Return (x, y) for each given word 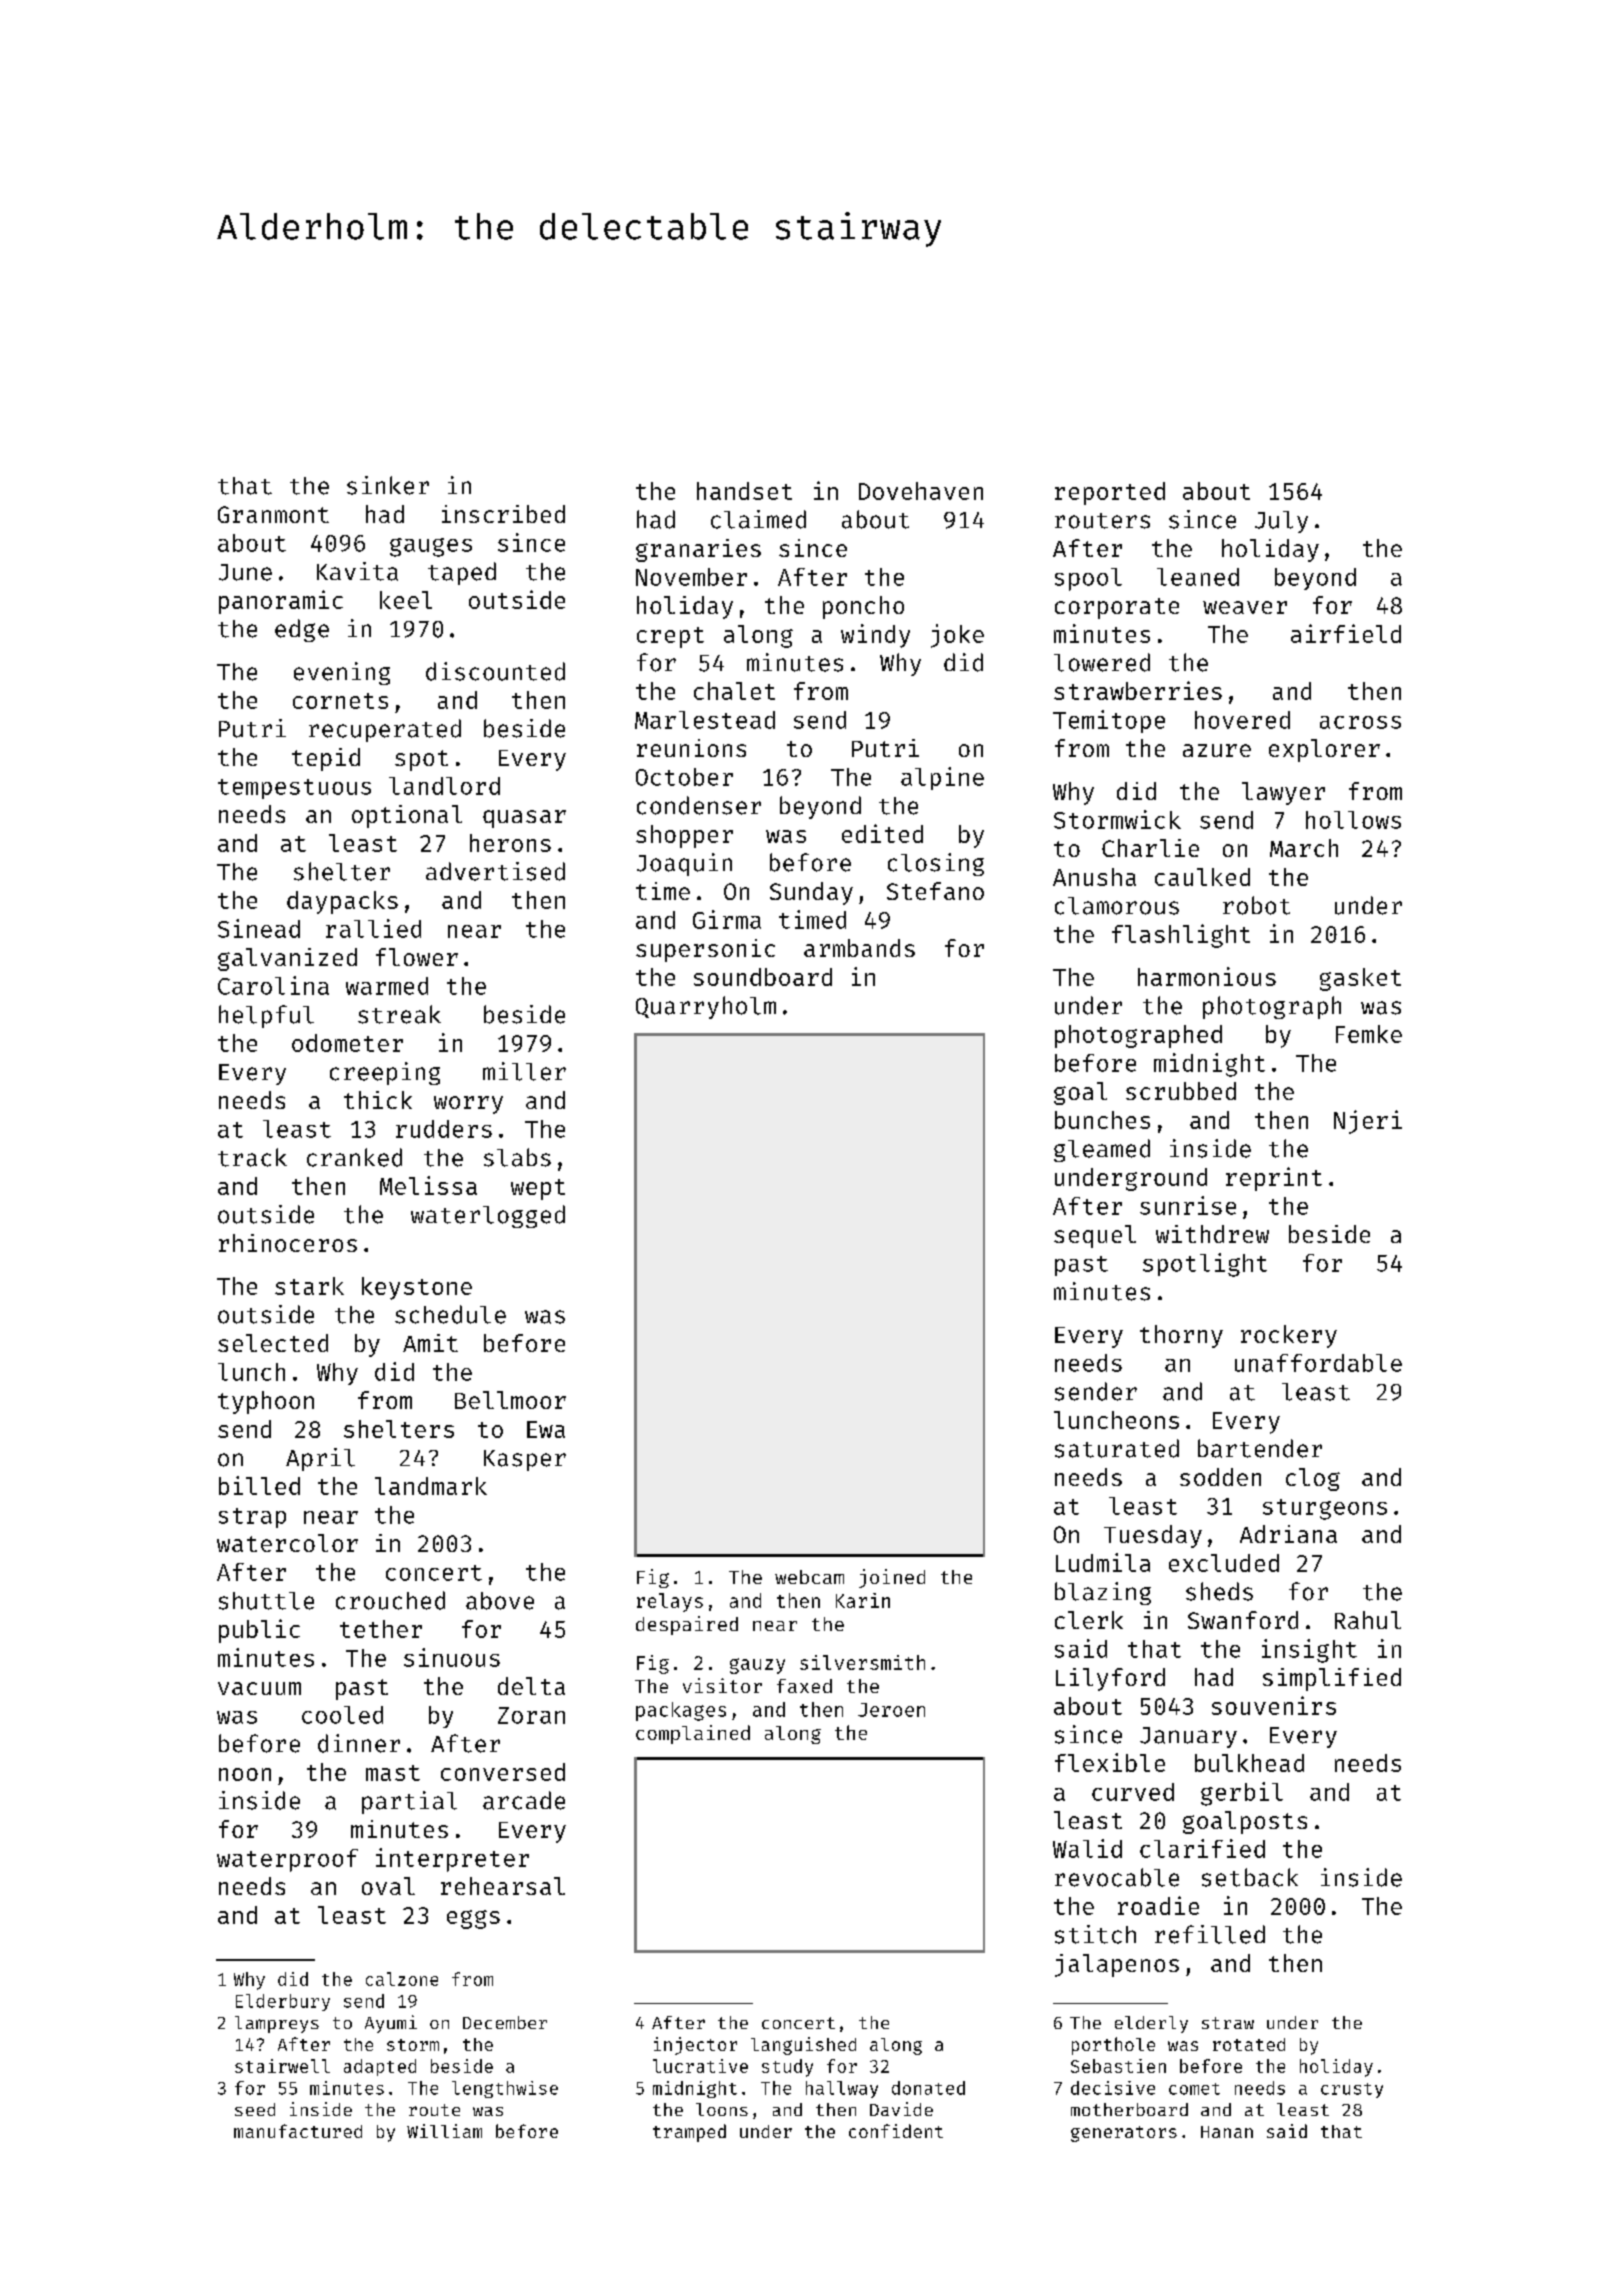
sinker (388, 485)
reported (1110, 493)
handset (744, 491)
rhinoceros (288, 1243)
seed (255, 2109)
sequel (1095, 1236)
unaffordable (1318, 1363)
